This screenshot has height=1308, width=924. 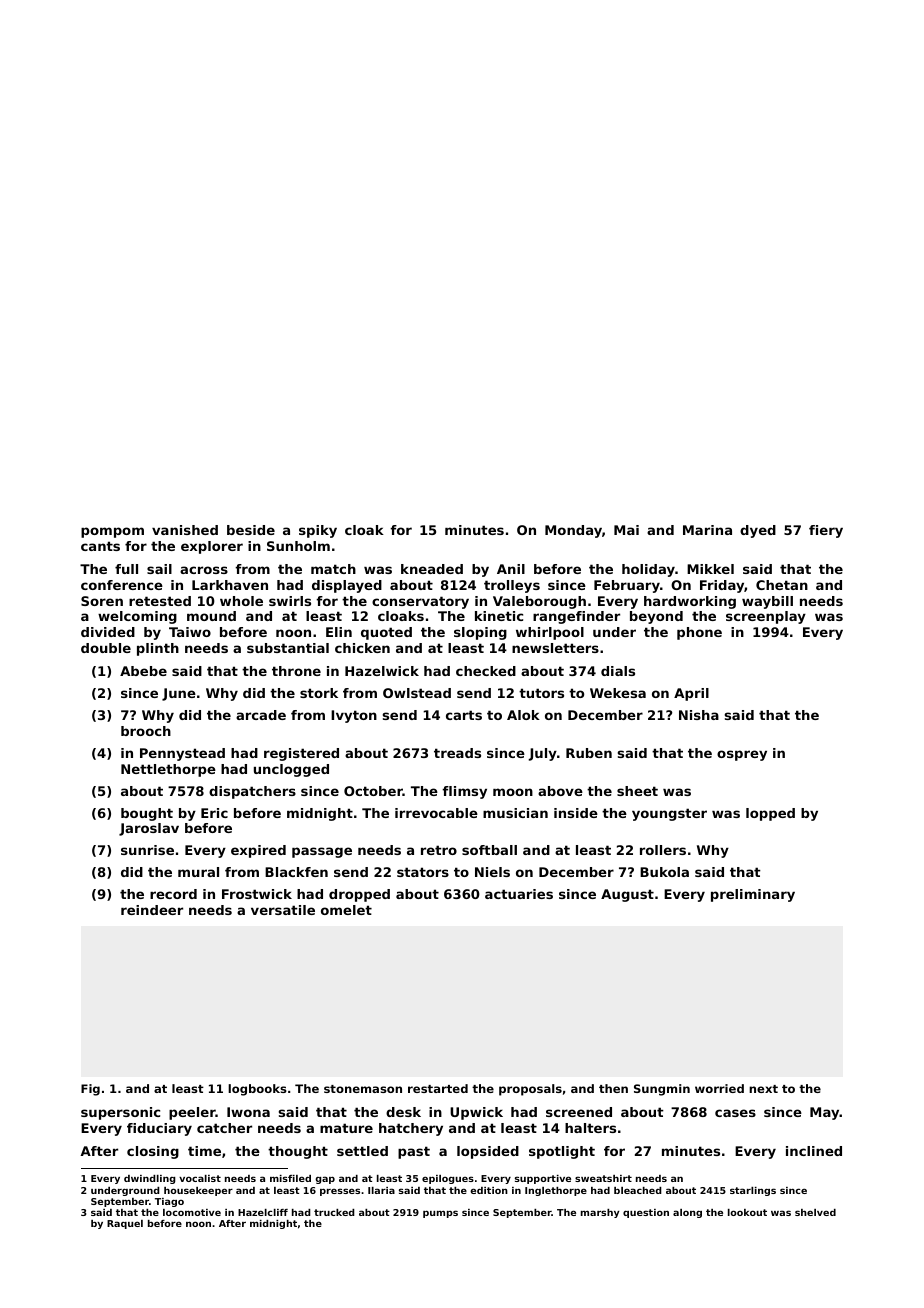 What do you see at coordinates (261, 715) in the screenshot?
I see `arcade` at bounding box center [261, 715].
